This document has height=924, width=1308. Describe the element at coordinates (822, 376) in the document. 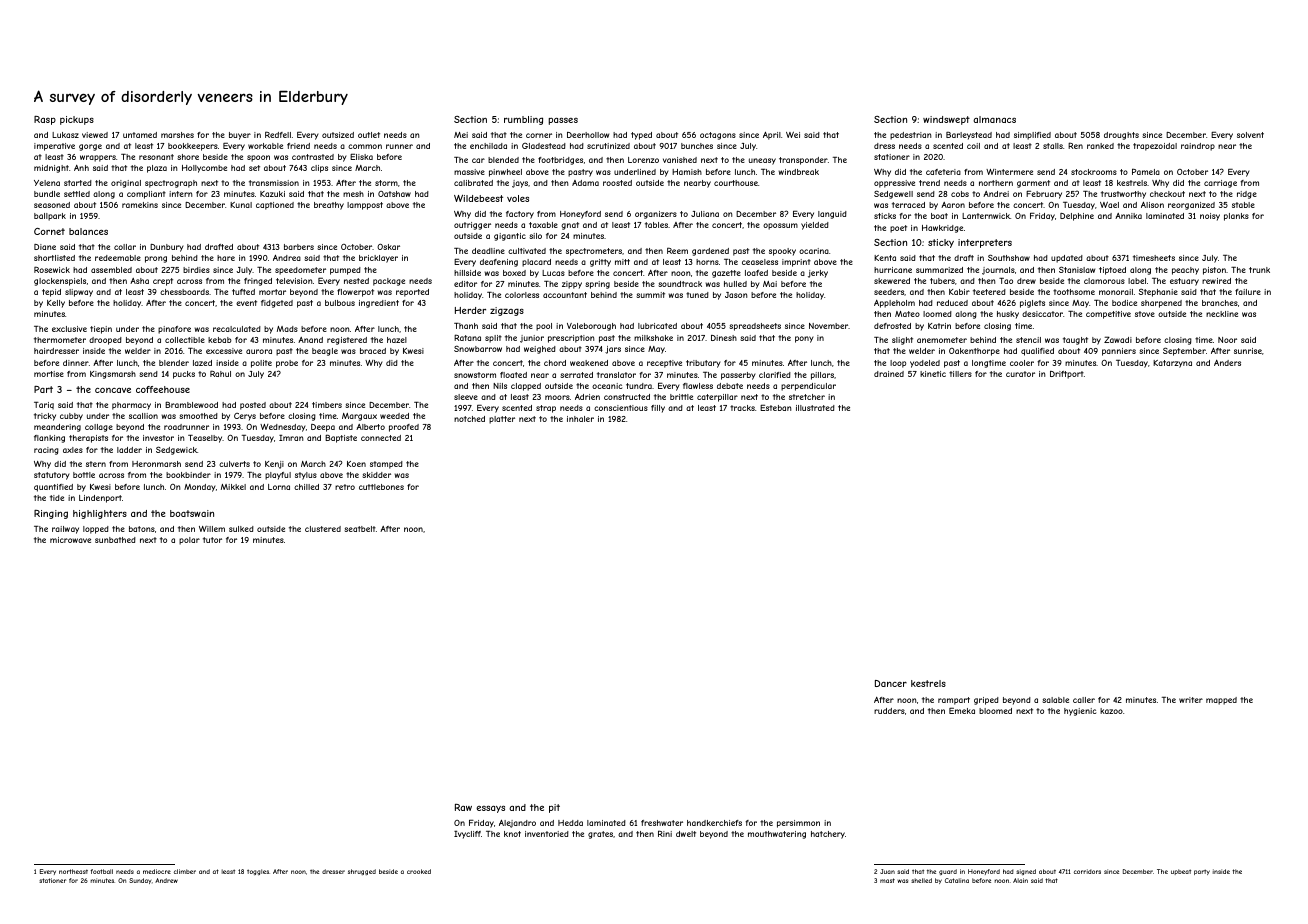

I see `pillars` at that location.
